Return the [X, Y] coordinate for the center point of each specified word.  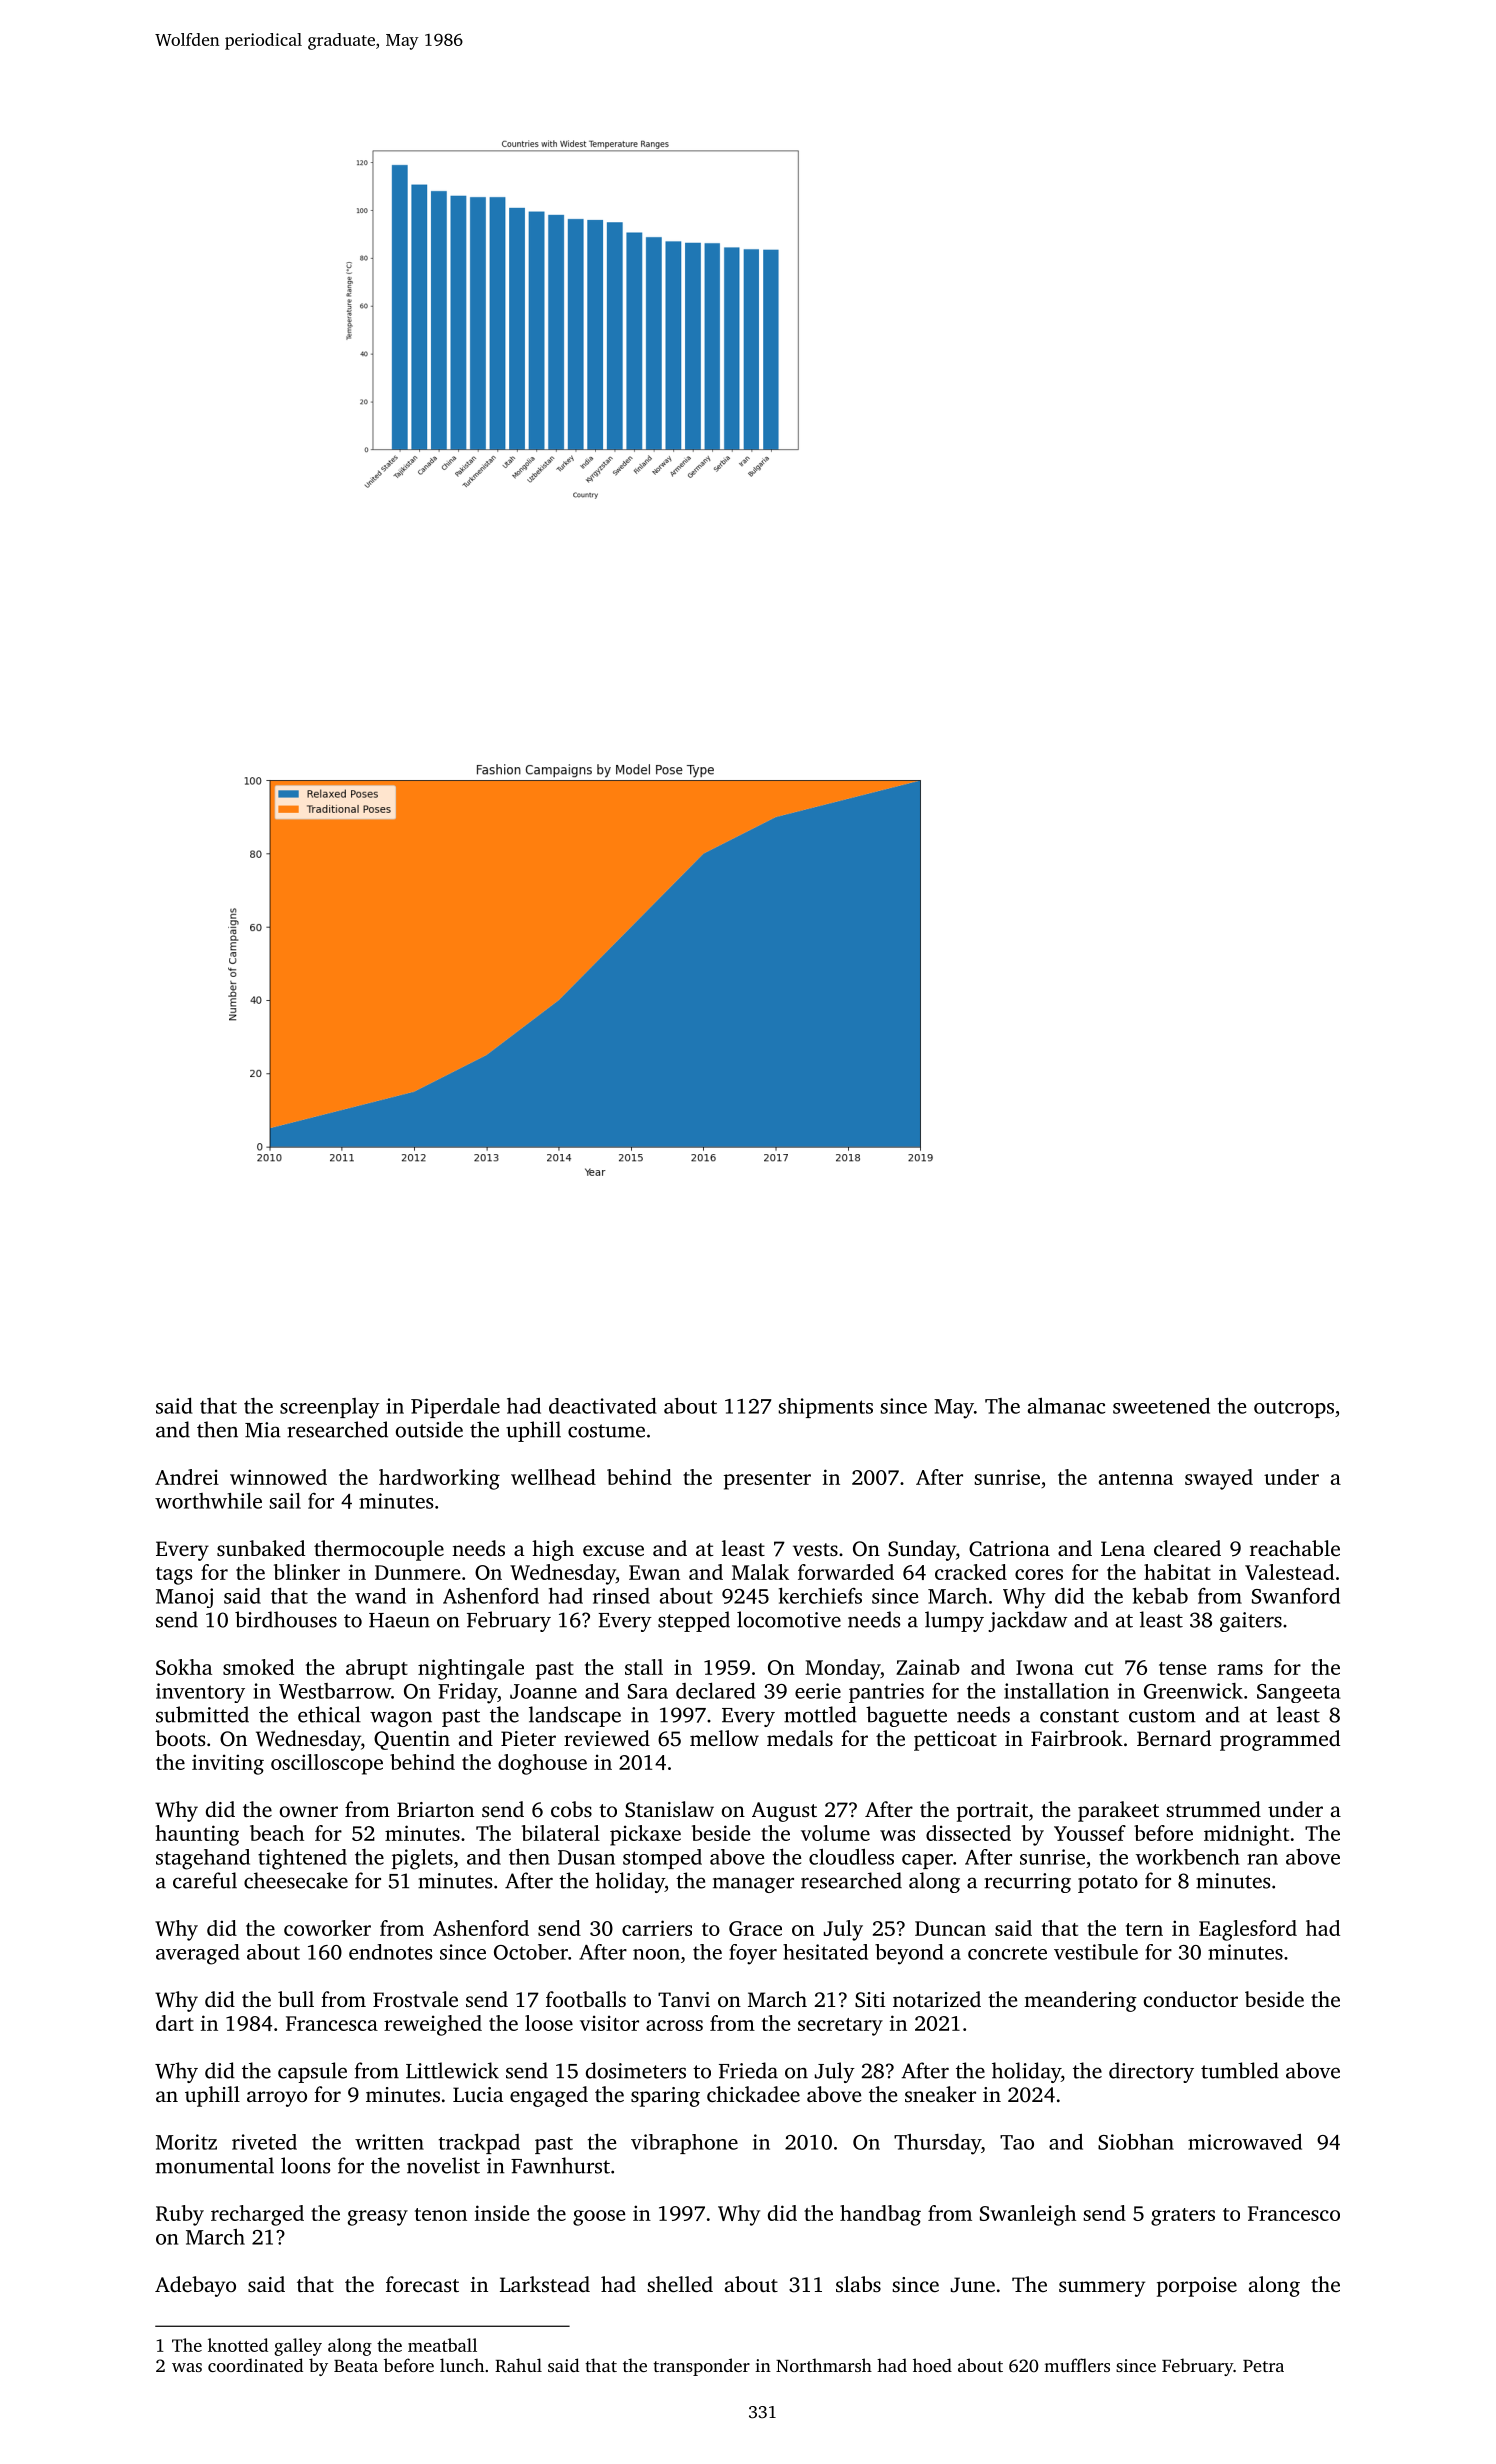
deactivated [603, 1405]
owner [309, 1811]
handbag [880, 2215]
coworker [327, 1928]
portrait [992, 1812]
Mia [263, 1430]
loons [305, 2165]
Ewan [654, 1572]
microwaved [1245, 2142]
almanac [1066, 1406]
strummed [1213, 1809]
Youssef [1090, 1833]
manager [753, 1885]
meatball [442, 2345]
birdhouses [286, 1619]
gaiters [1251, 1622]
